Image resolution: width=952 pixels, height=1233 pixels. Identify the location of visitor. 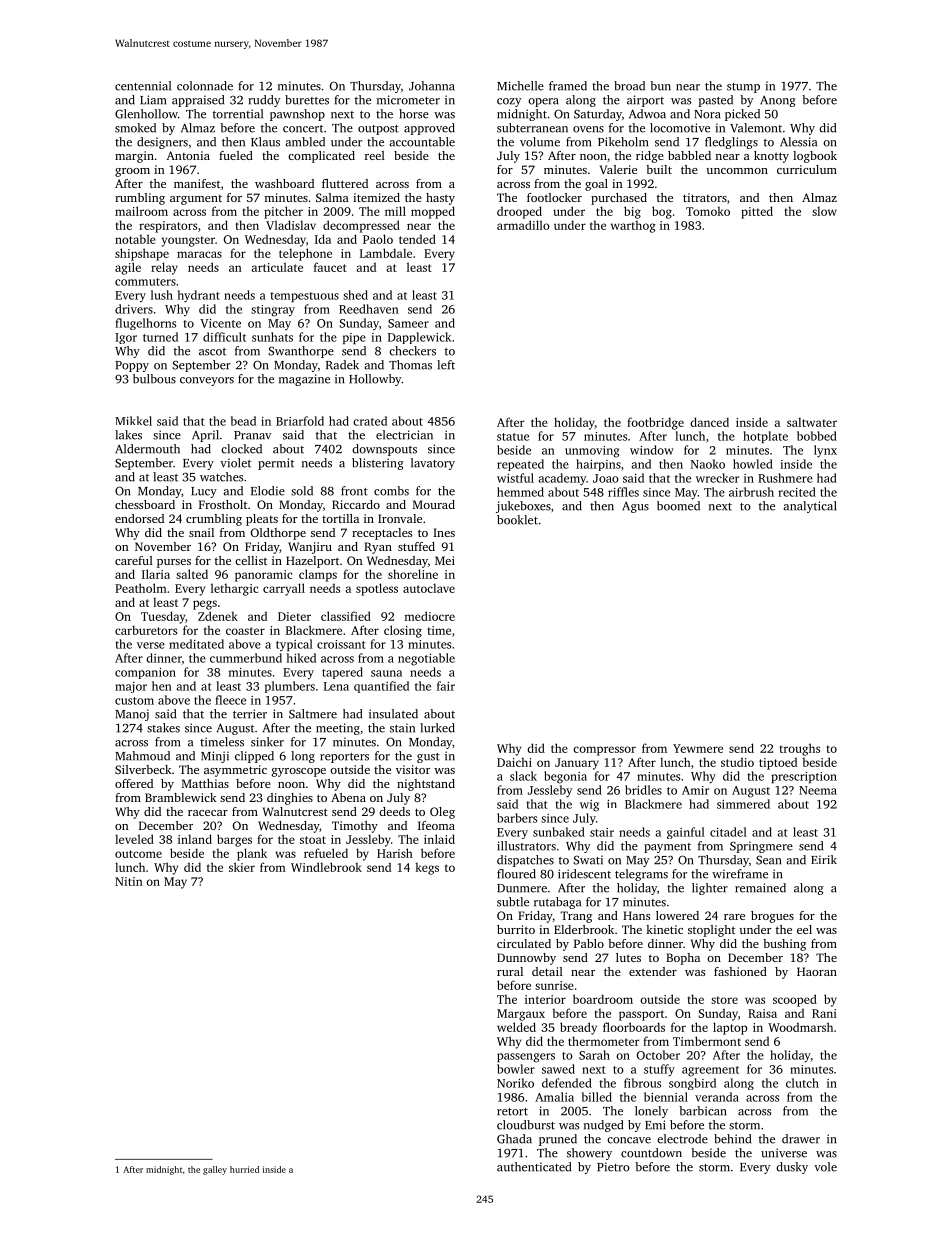
(413, 769).
